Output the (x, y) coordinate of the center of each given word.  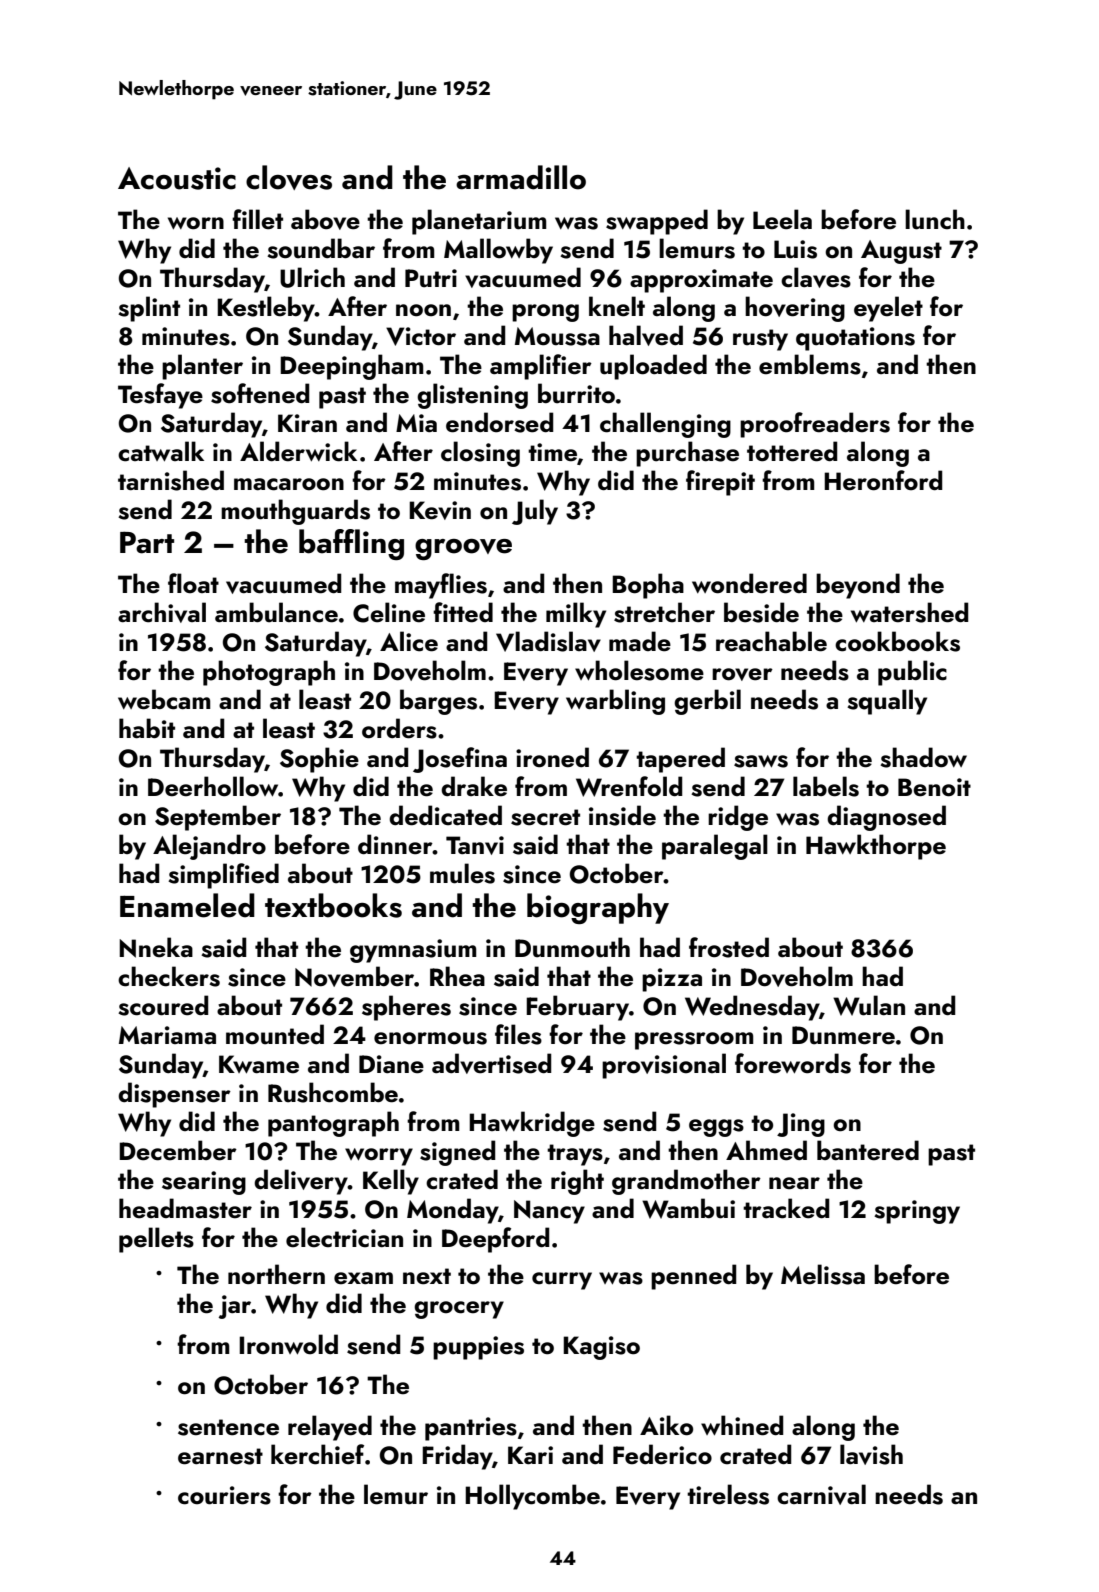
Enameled (187, 905)
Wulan (869, 1005)
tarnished (171, 480)
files (518, 1034)
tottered (792, 451)
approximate (701, 281)
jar (235, 1307)
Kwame (259, 1064)
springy (917, 1212)
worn (196, 223)
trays (575, 1155)
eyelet (888, 309)
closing (480, 454)
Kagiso (601, 1348)
